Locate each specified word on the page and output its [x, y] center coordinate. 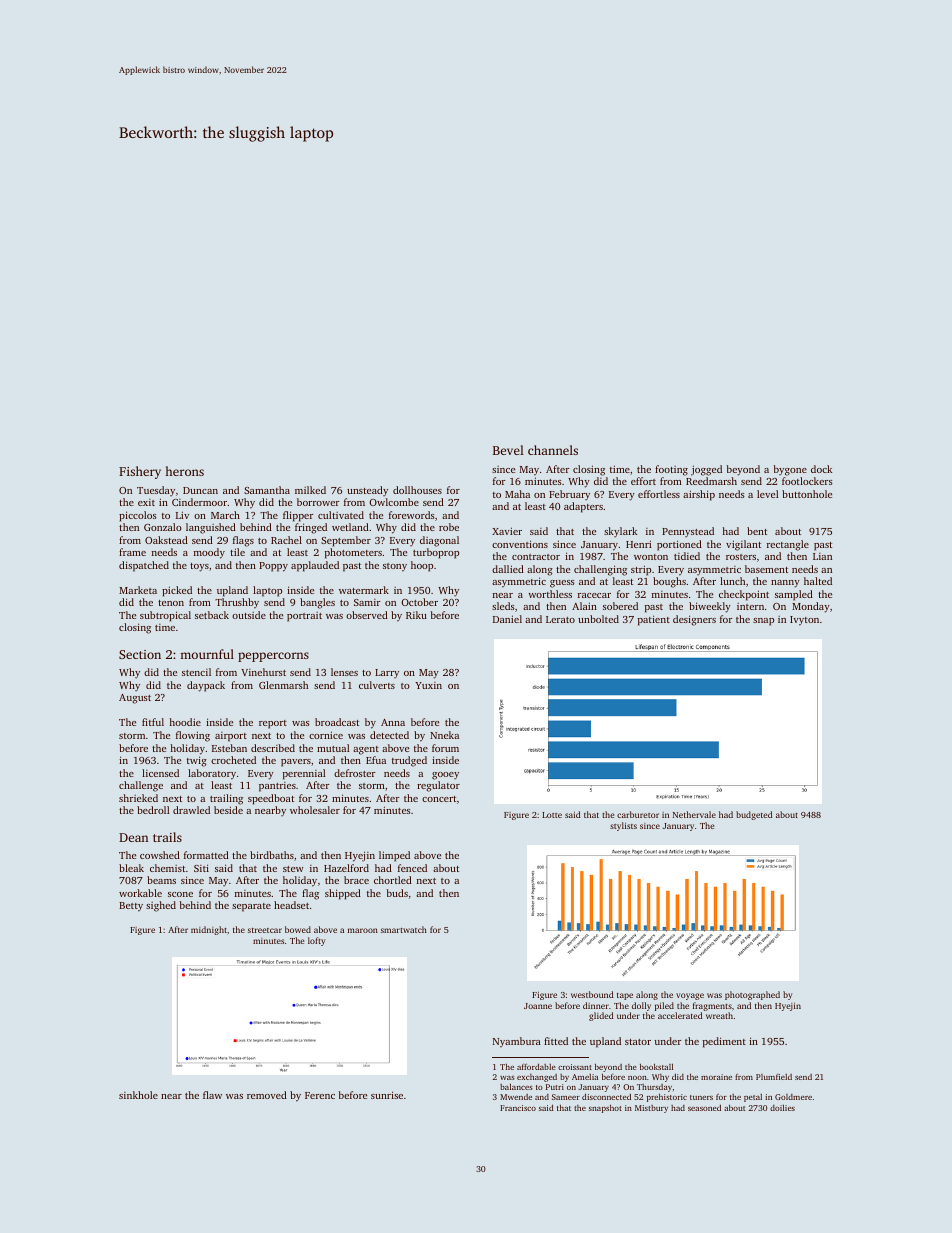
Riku [416, 615]
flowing [193, 736]
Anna [393, 722]
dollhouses [417, 490]
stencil [196, 672]
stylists [623, 826]
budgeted [754, 815]
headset [291, 905]
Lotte [552, 815]
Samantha [267, 490]
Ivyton [804, 621]
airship [699, 495]
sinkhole [138, 1095]
